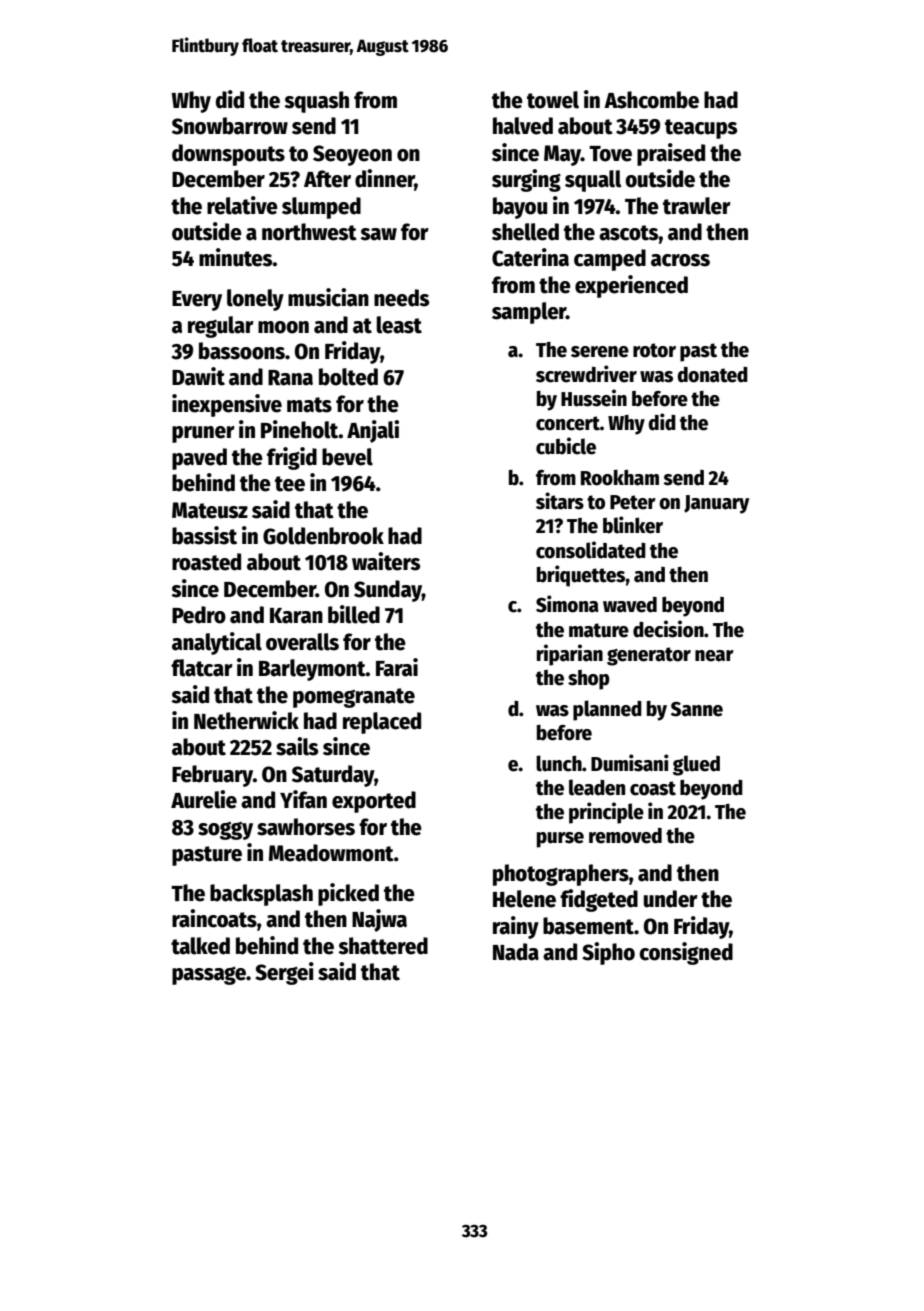 This image has width=924, height=1311. Describe the element at coordinates (303, 799) in the image. I see `Yifan` at that location.
